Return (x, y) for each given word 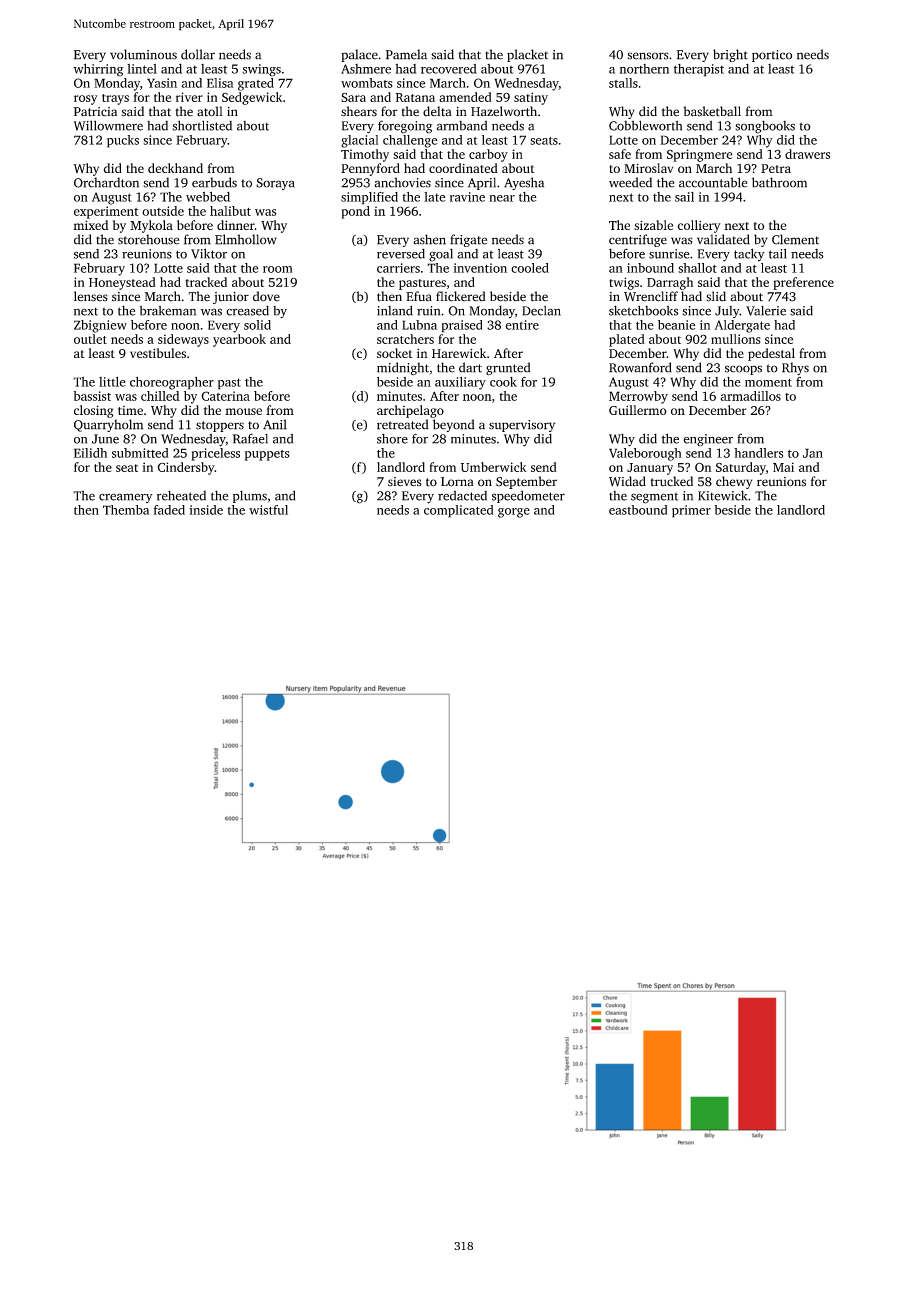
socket (395, 353)
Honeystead (122, 283)
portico (772, 56)
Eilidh (90, 453)
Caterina (225, 396)
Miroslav (648, 168)
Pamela (406, 54)
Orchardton (106, 182)
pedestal (771, 354)
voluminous (143, 54)
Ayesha (524, 183)
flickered (461, 296)
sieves (404, 482)
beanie (676, 325)
